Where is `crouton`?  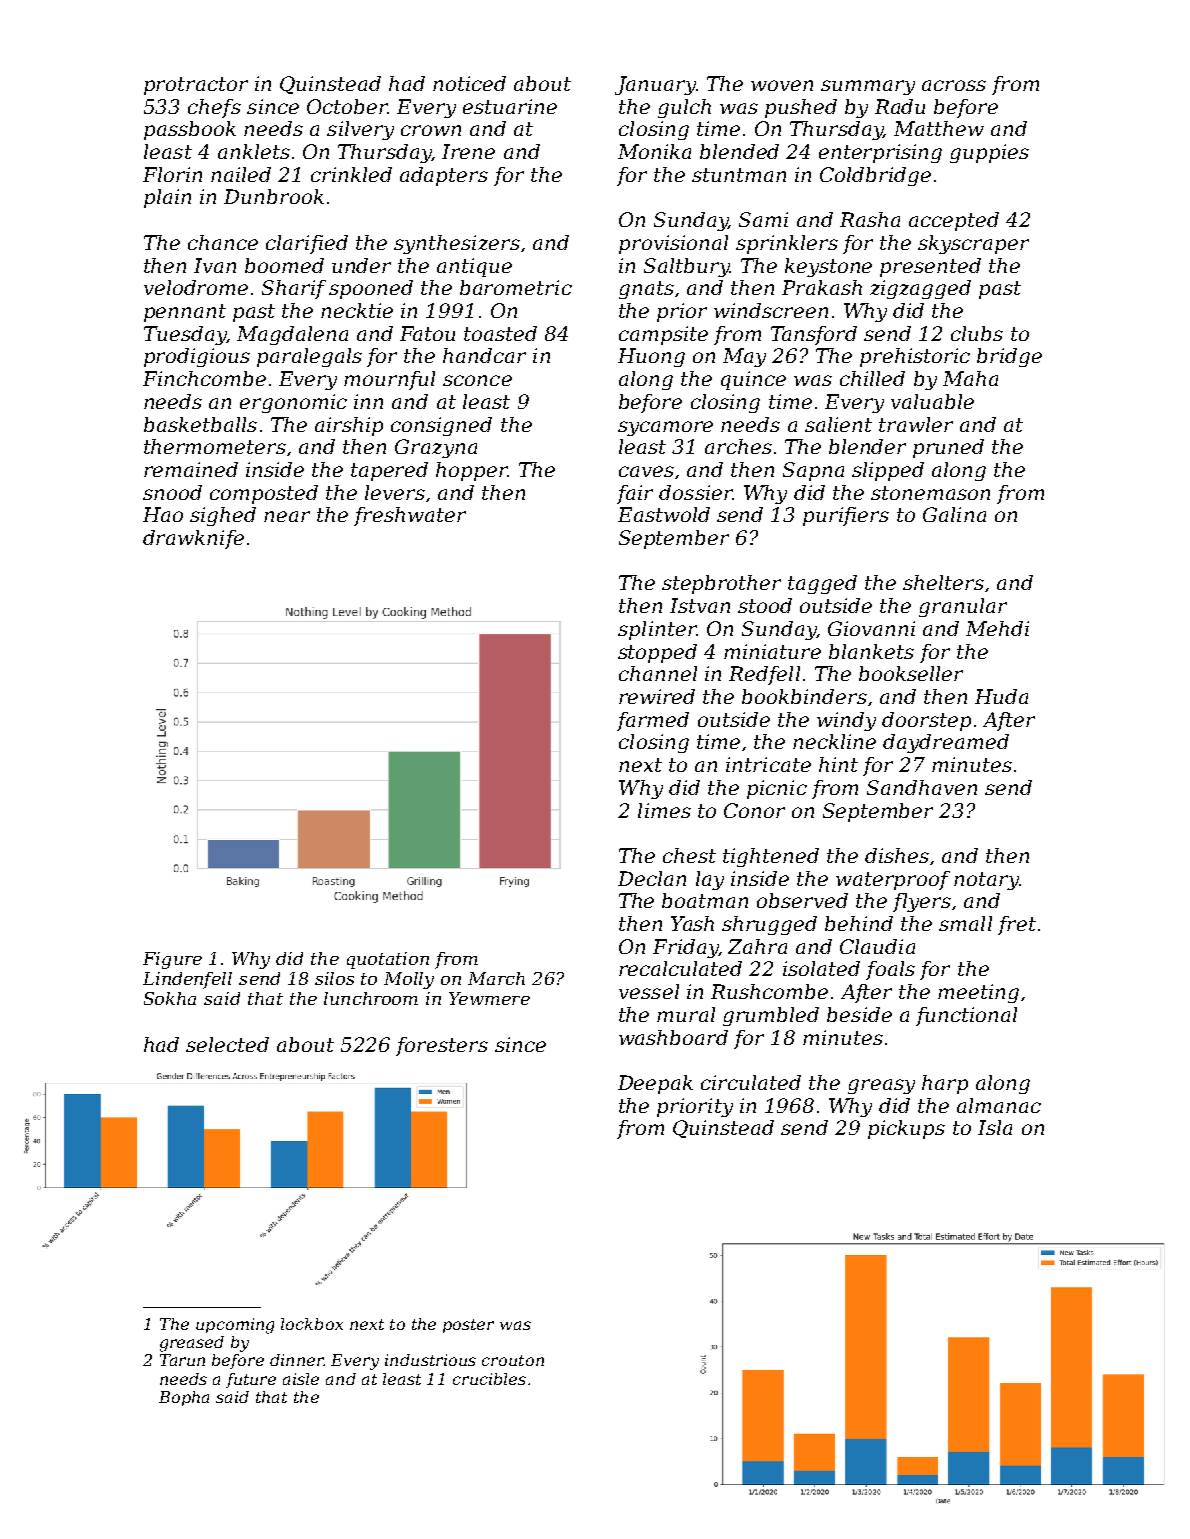
crouton is located at coordinates (513, 1360).
